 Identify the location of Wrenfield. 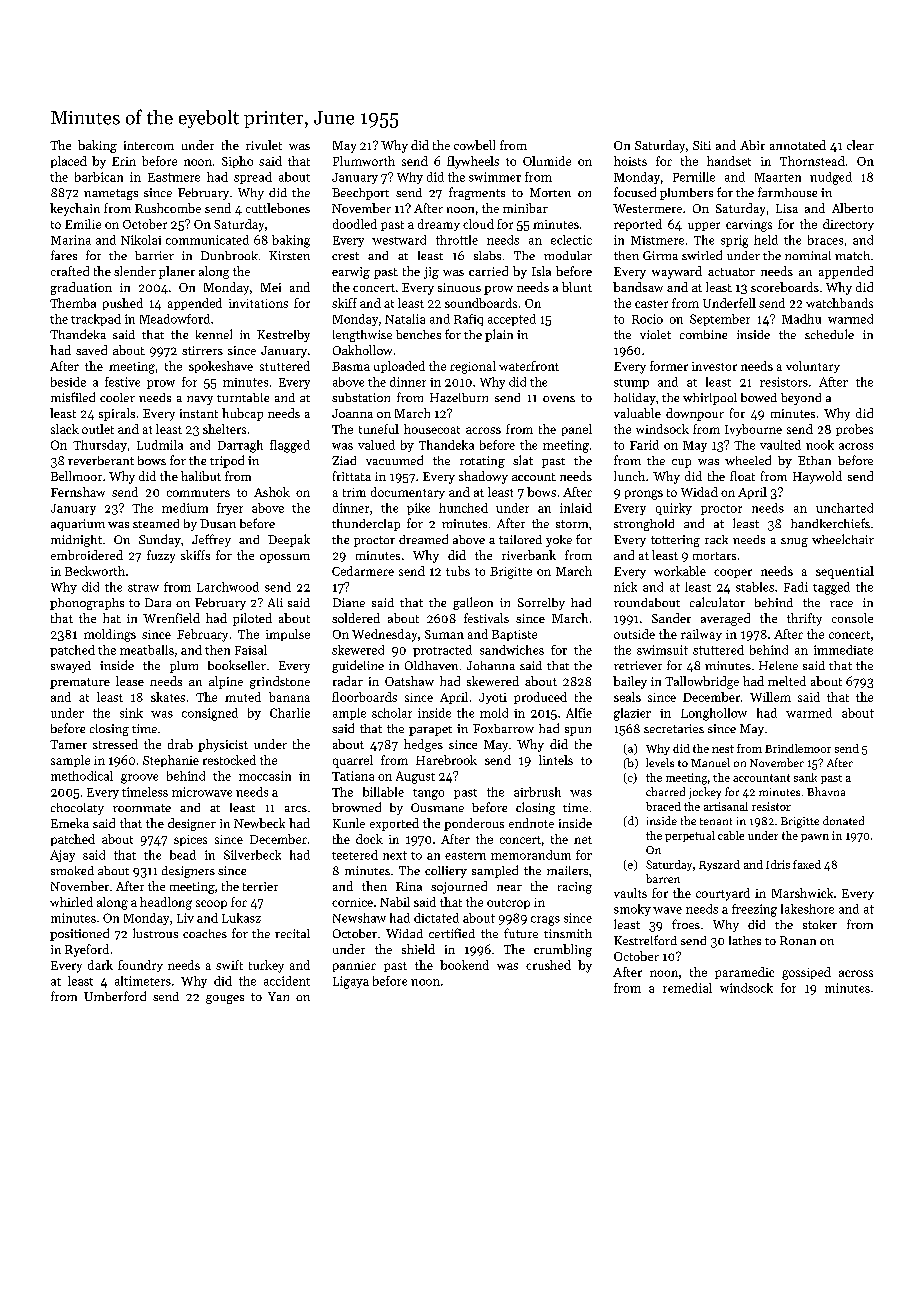
(171, 618).
